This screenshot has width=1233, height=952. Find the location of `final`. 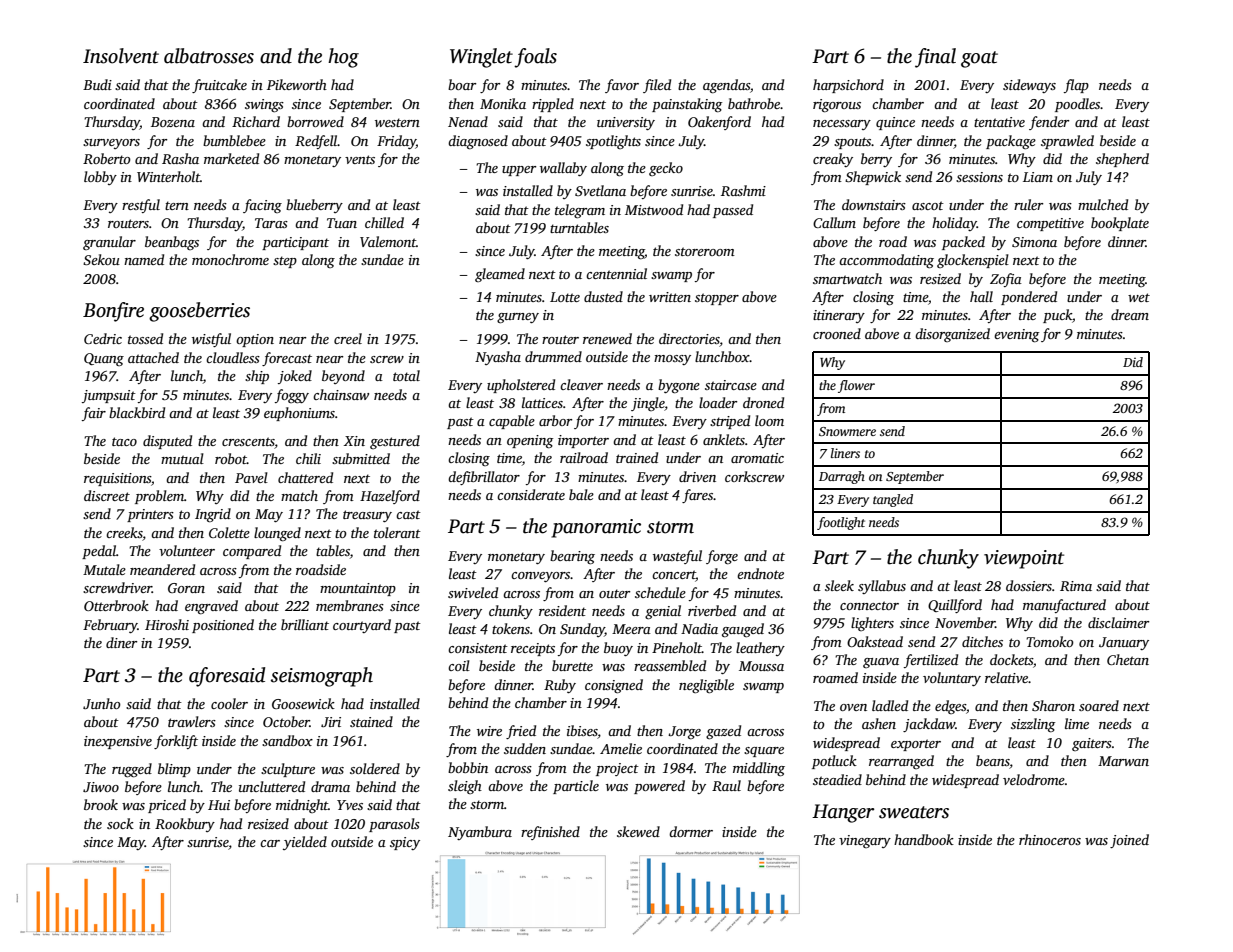

final is located at coordinates (935, 58).
